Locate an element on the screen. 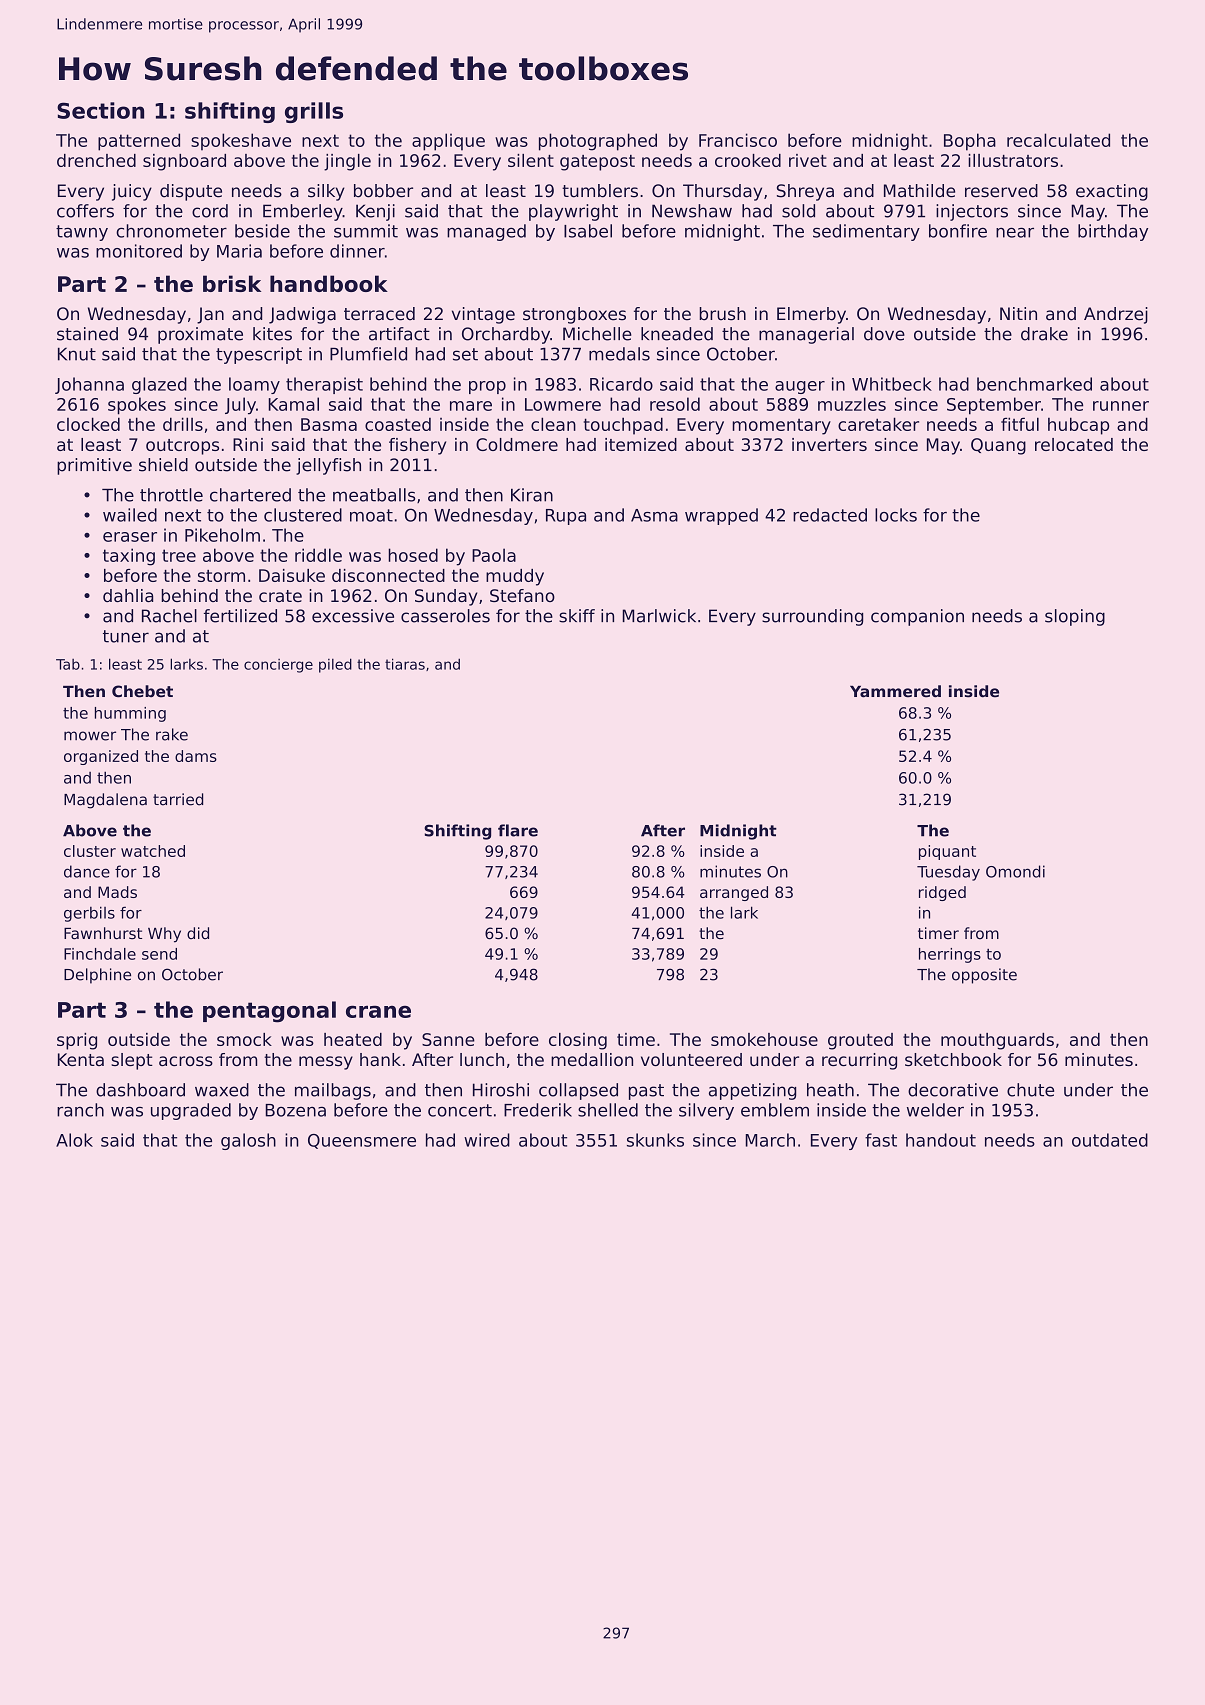  Francisco is located at coordinates (738, 140).
